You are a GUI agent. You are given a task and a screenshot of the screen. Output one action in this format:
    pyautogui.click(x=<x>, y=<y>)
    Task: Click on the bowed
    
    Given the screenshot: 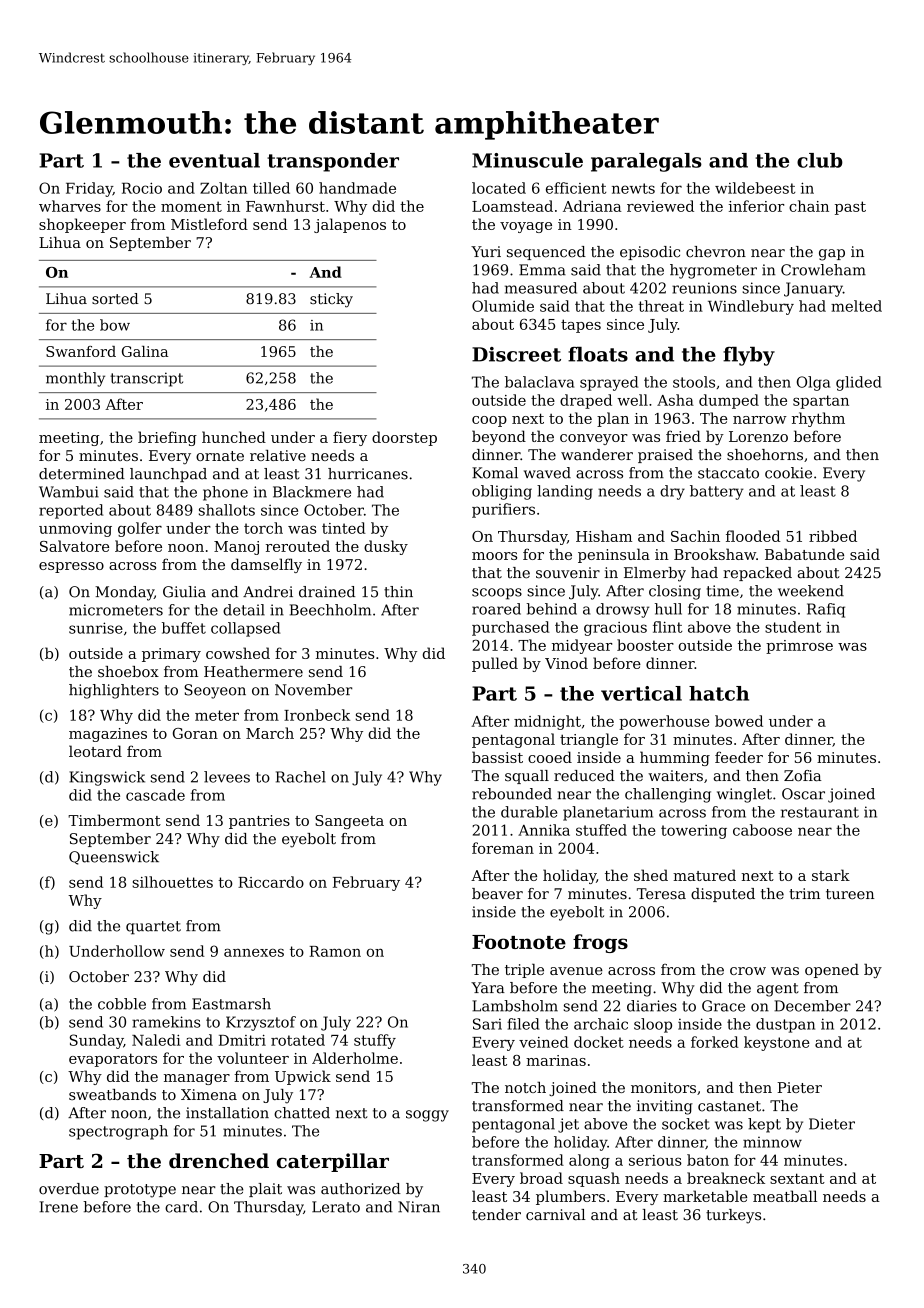 What is the action you would take?
    pyautogui.click(x=739, y=721)
